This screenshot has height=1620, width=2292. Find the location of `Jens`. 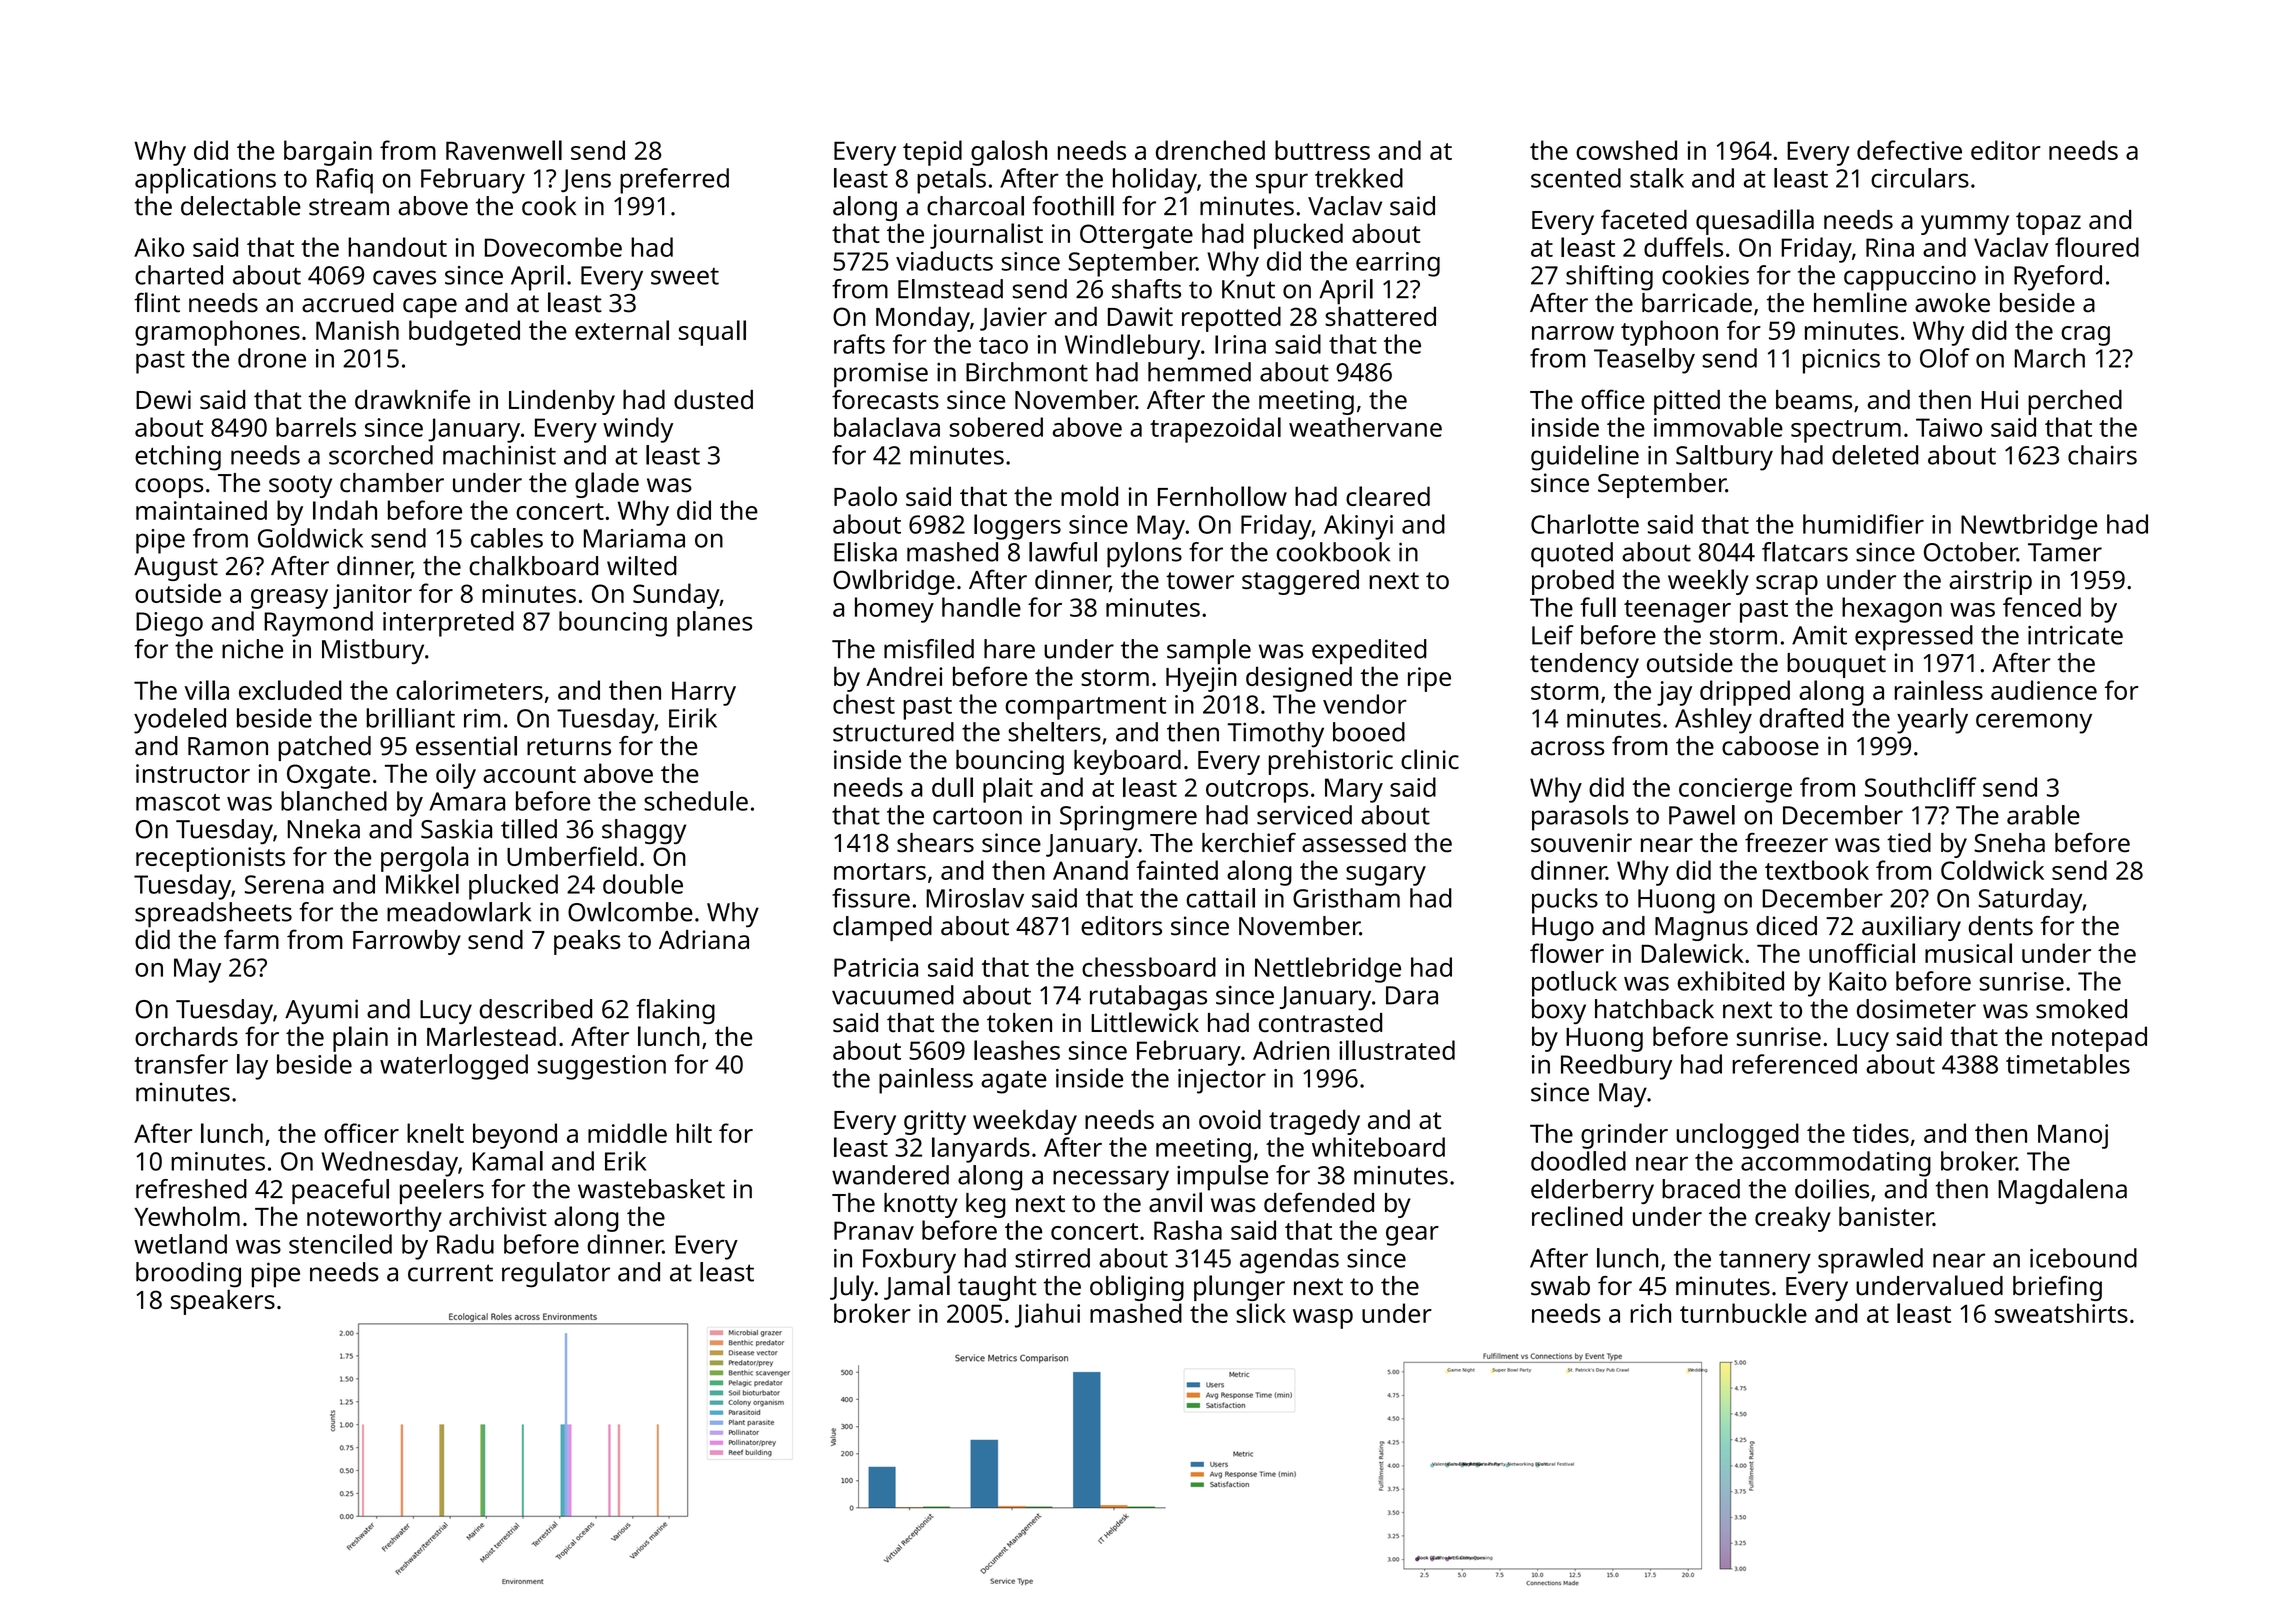

Jens is located at coordinates (586, 180).
